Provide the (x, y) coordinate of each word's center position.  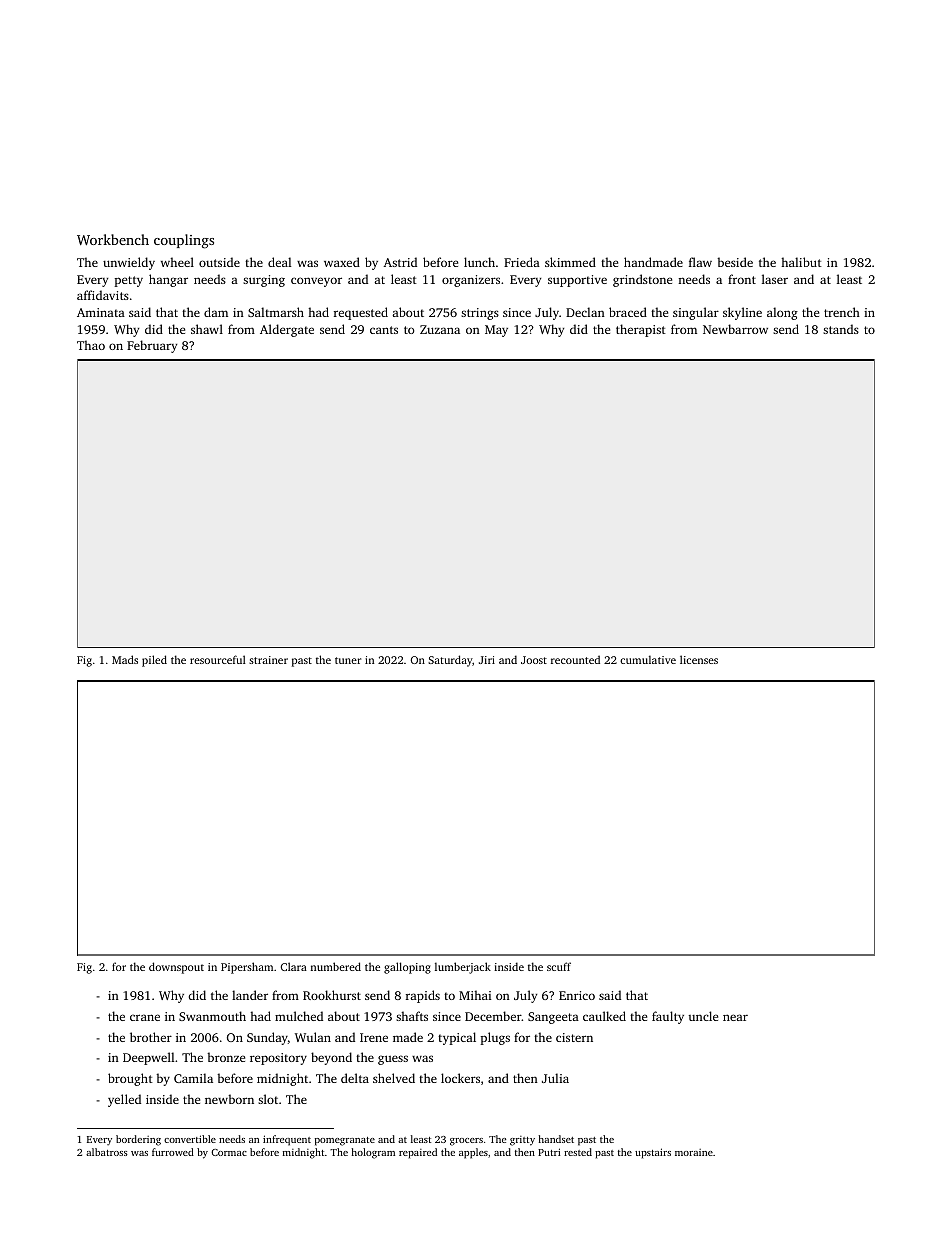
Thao (91, 345)
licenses (699, 659)
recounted (575, 659)
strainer (268, 660)
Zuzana (440, 329)
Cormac (229, 1152)
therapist (641, 330)
